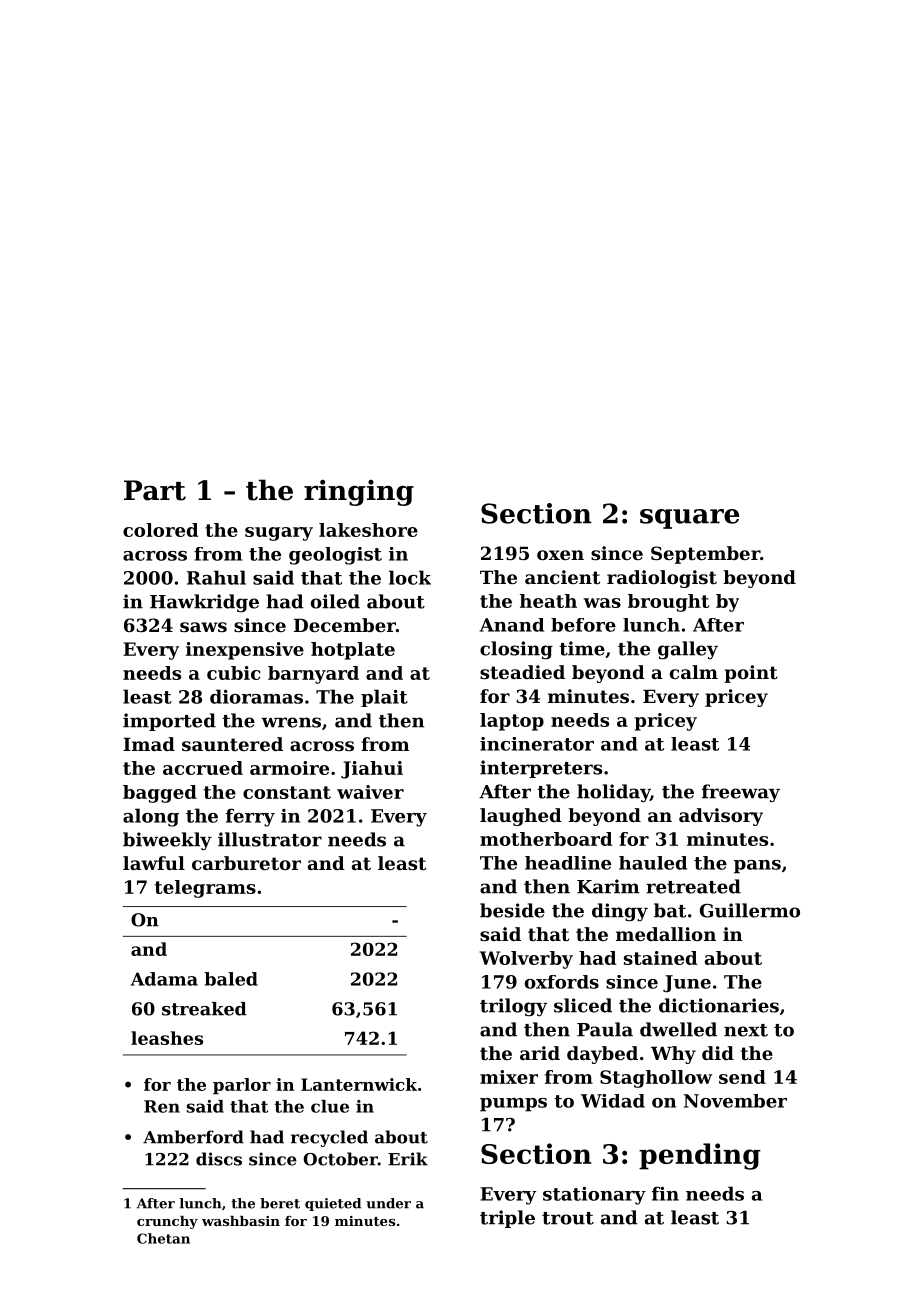 The image size is (924, 1311). Describe the element at coordinates (662, 579) in the screenshot. I see `radiologist` at that location.
